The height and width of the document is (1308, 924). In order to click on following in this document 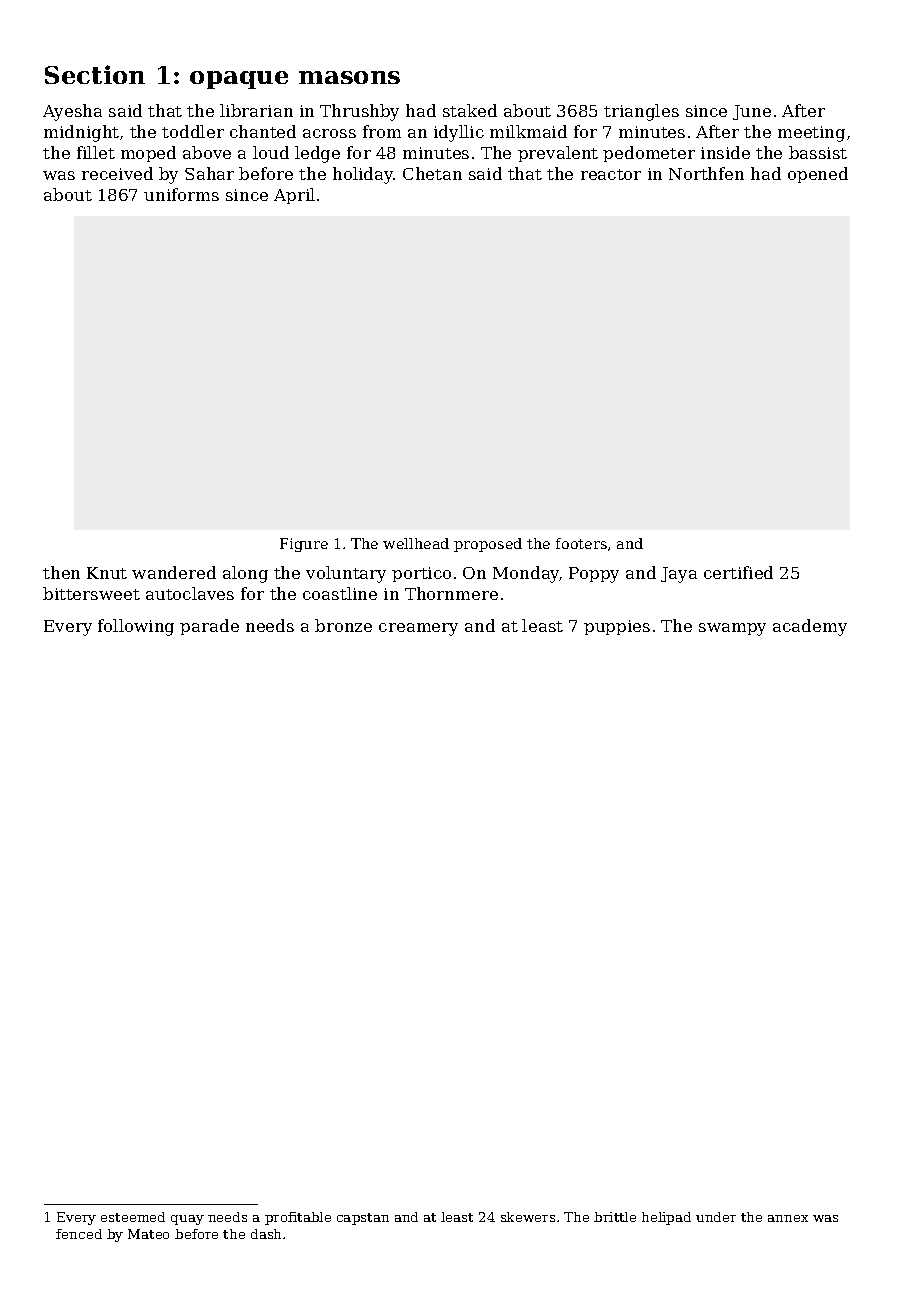, I will do `click(136, 627)`.
